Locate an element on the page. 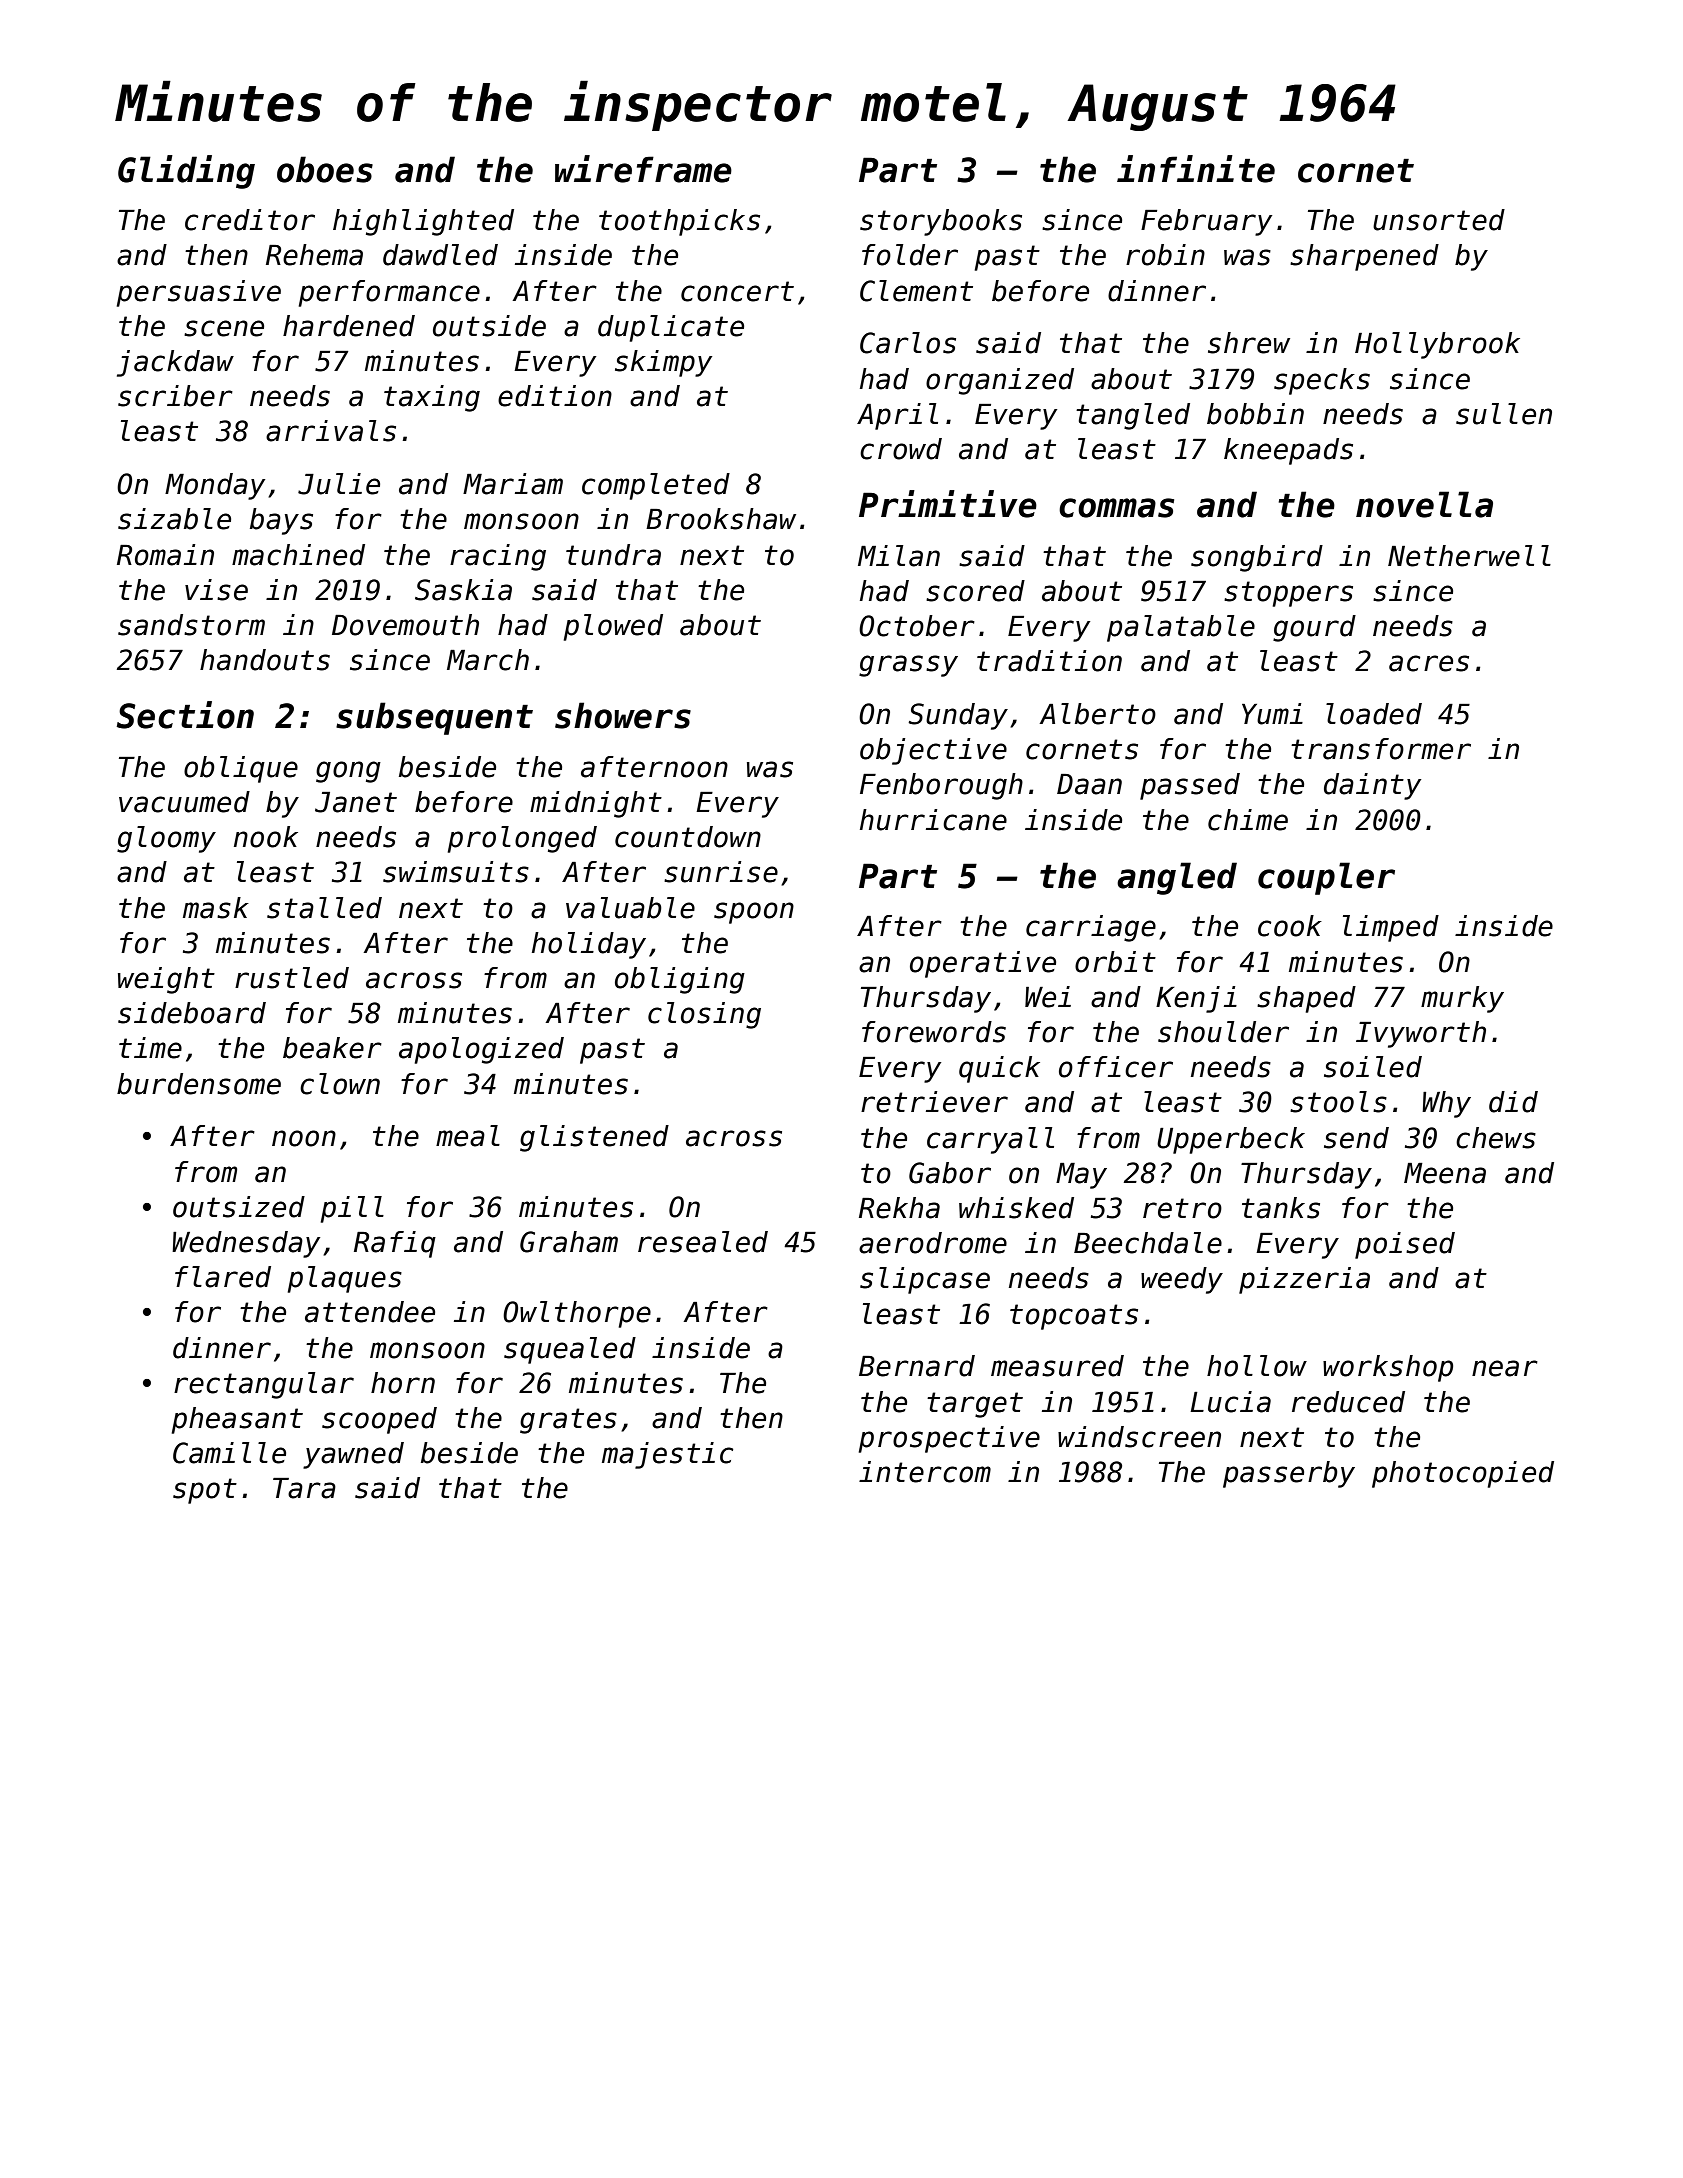 The height and width of the page is (2178, 1683). Sunday is located at coordinates (958, 716).
